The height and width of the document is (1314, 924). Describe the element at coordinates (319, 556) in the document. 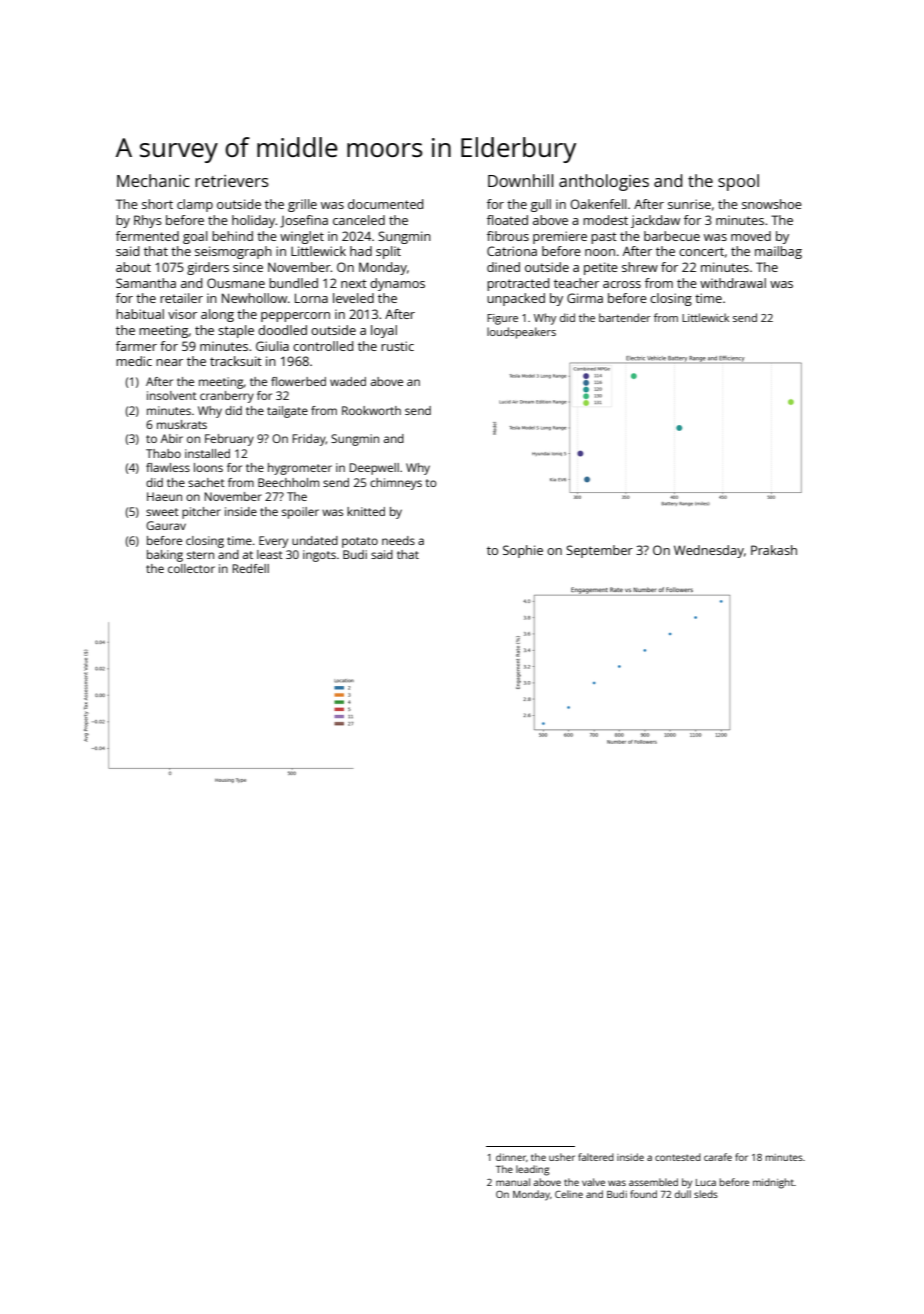

I see `ingots` at that location.
